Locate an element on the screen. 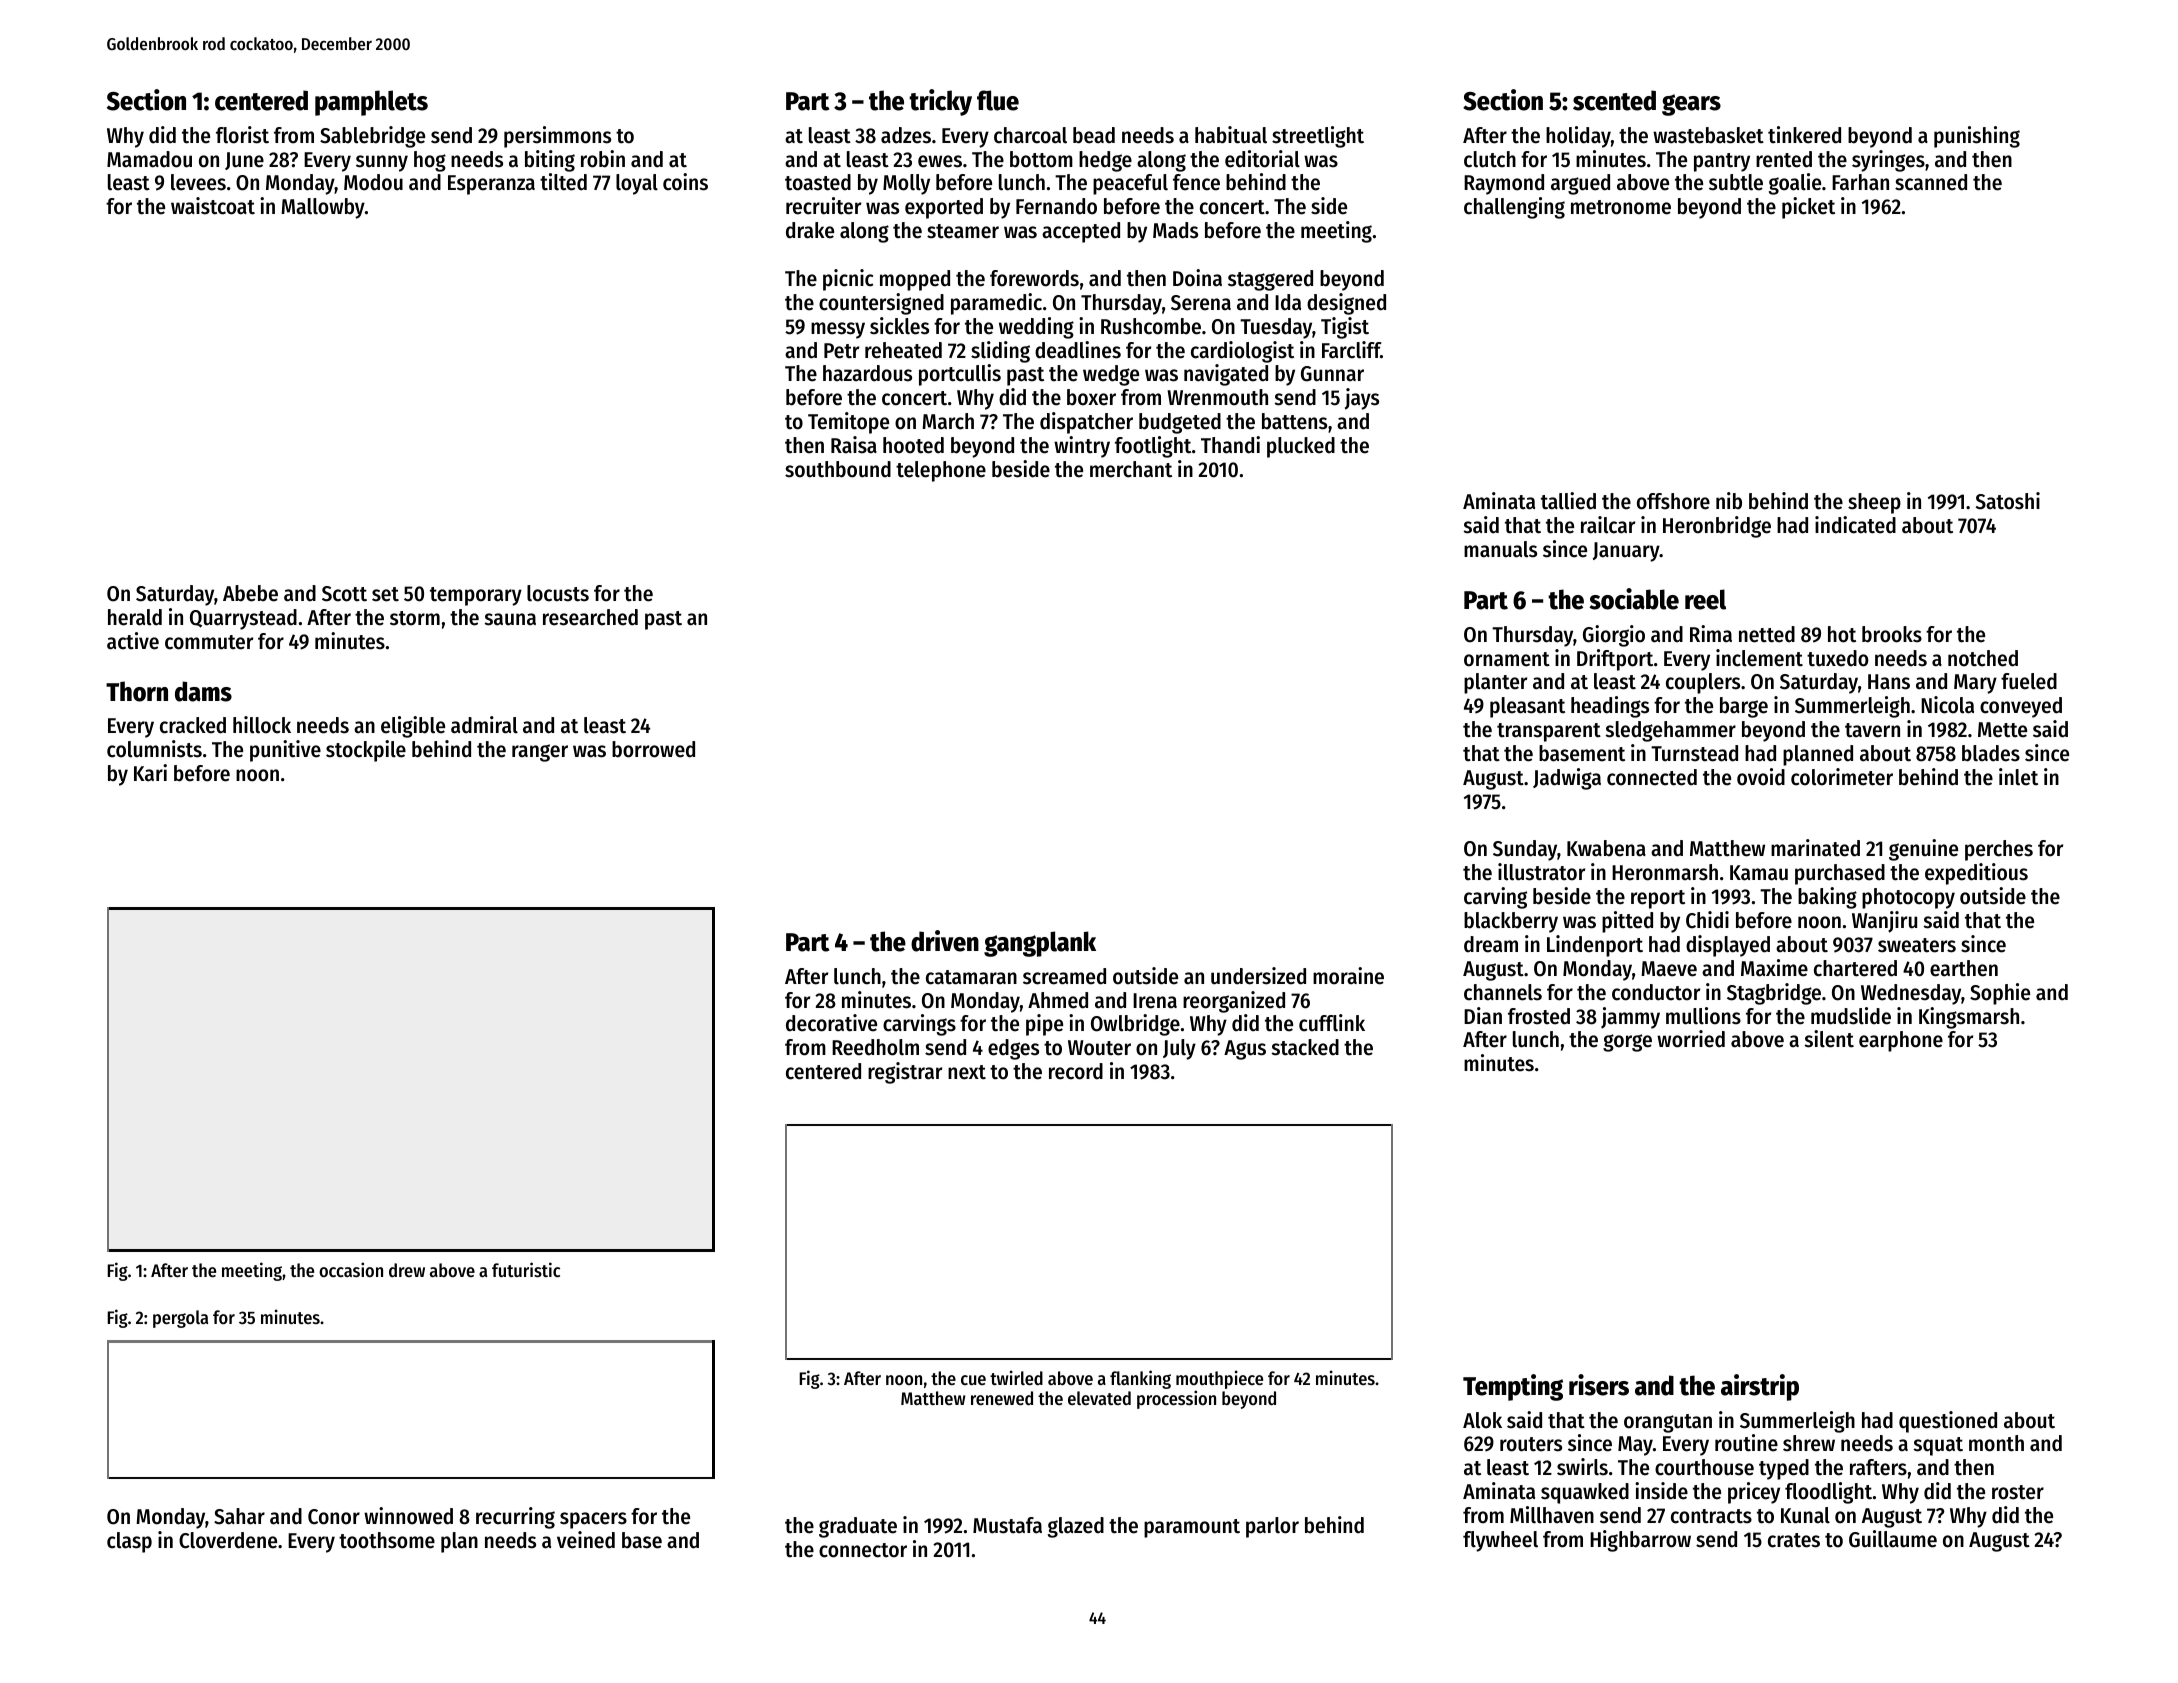  merchant is located at coordinates (1131, 469).
